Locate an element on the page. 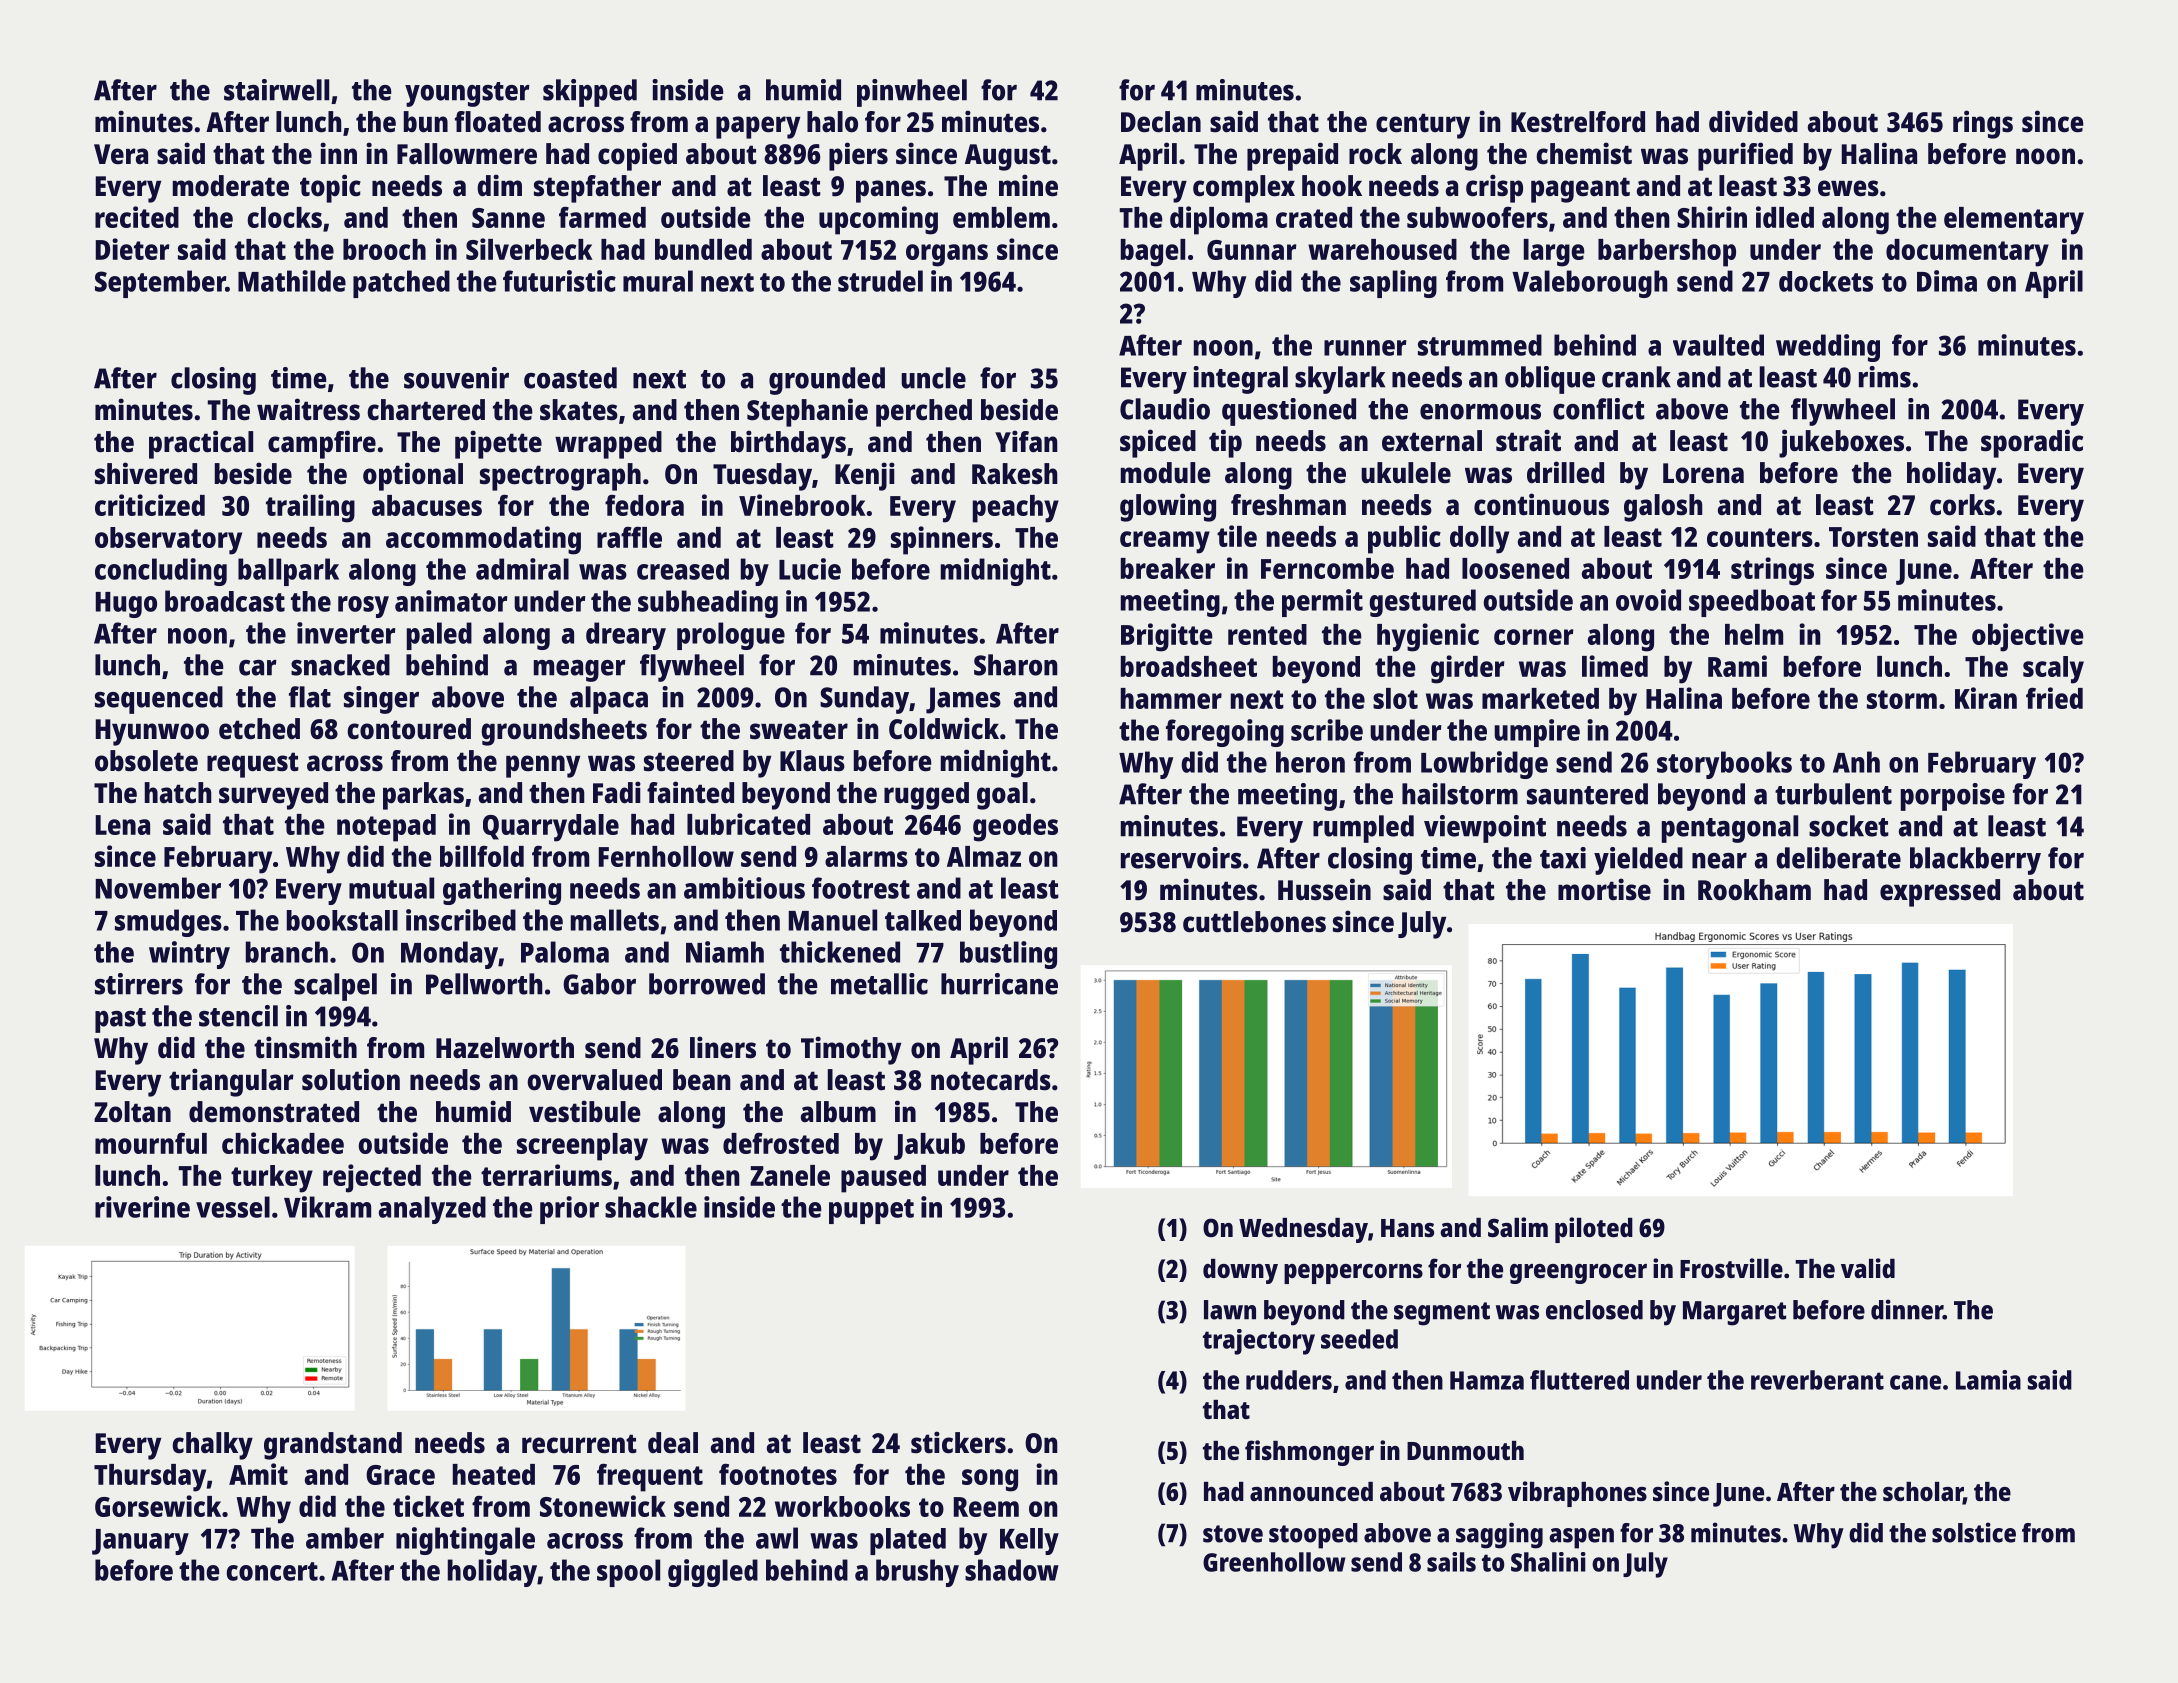 The image size is (2178, 1683). stairwell is located at coordinates (276, 90).
